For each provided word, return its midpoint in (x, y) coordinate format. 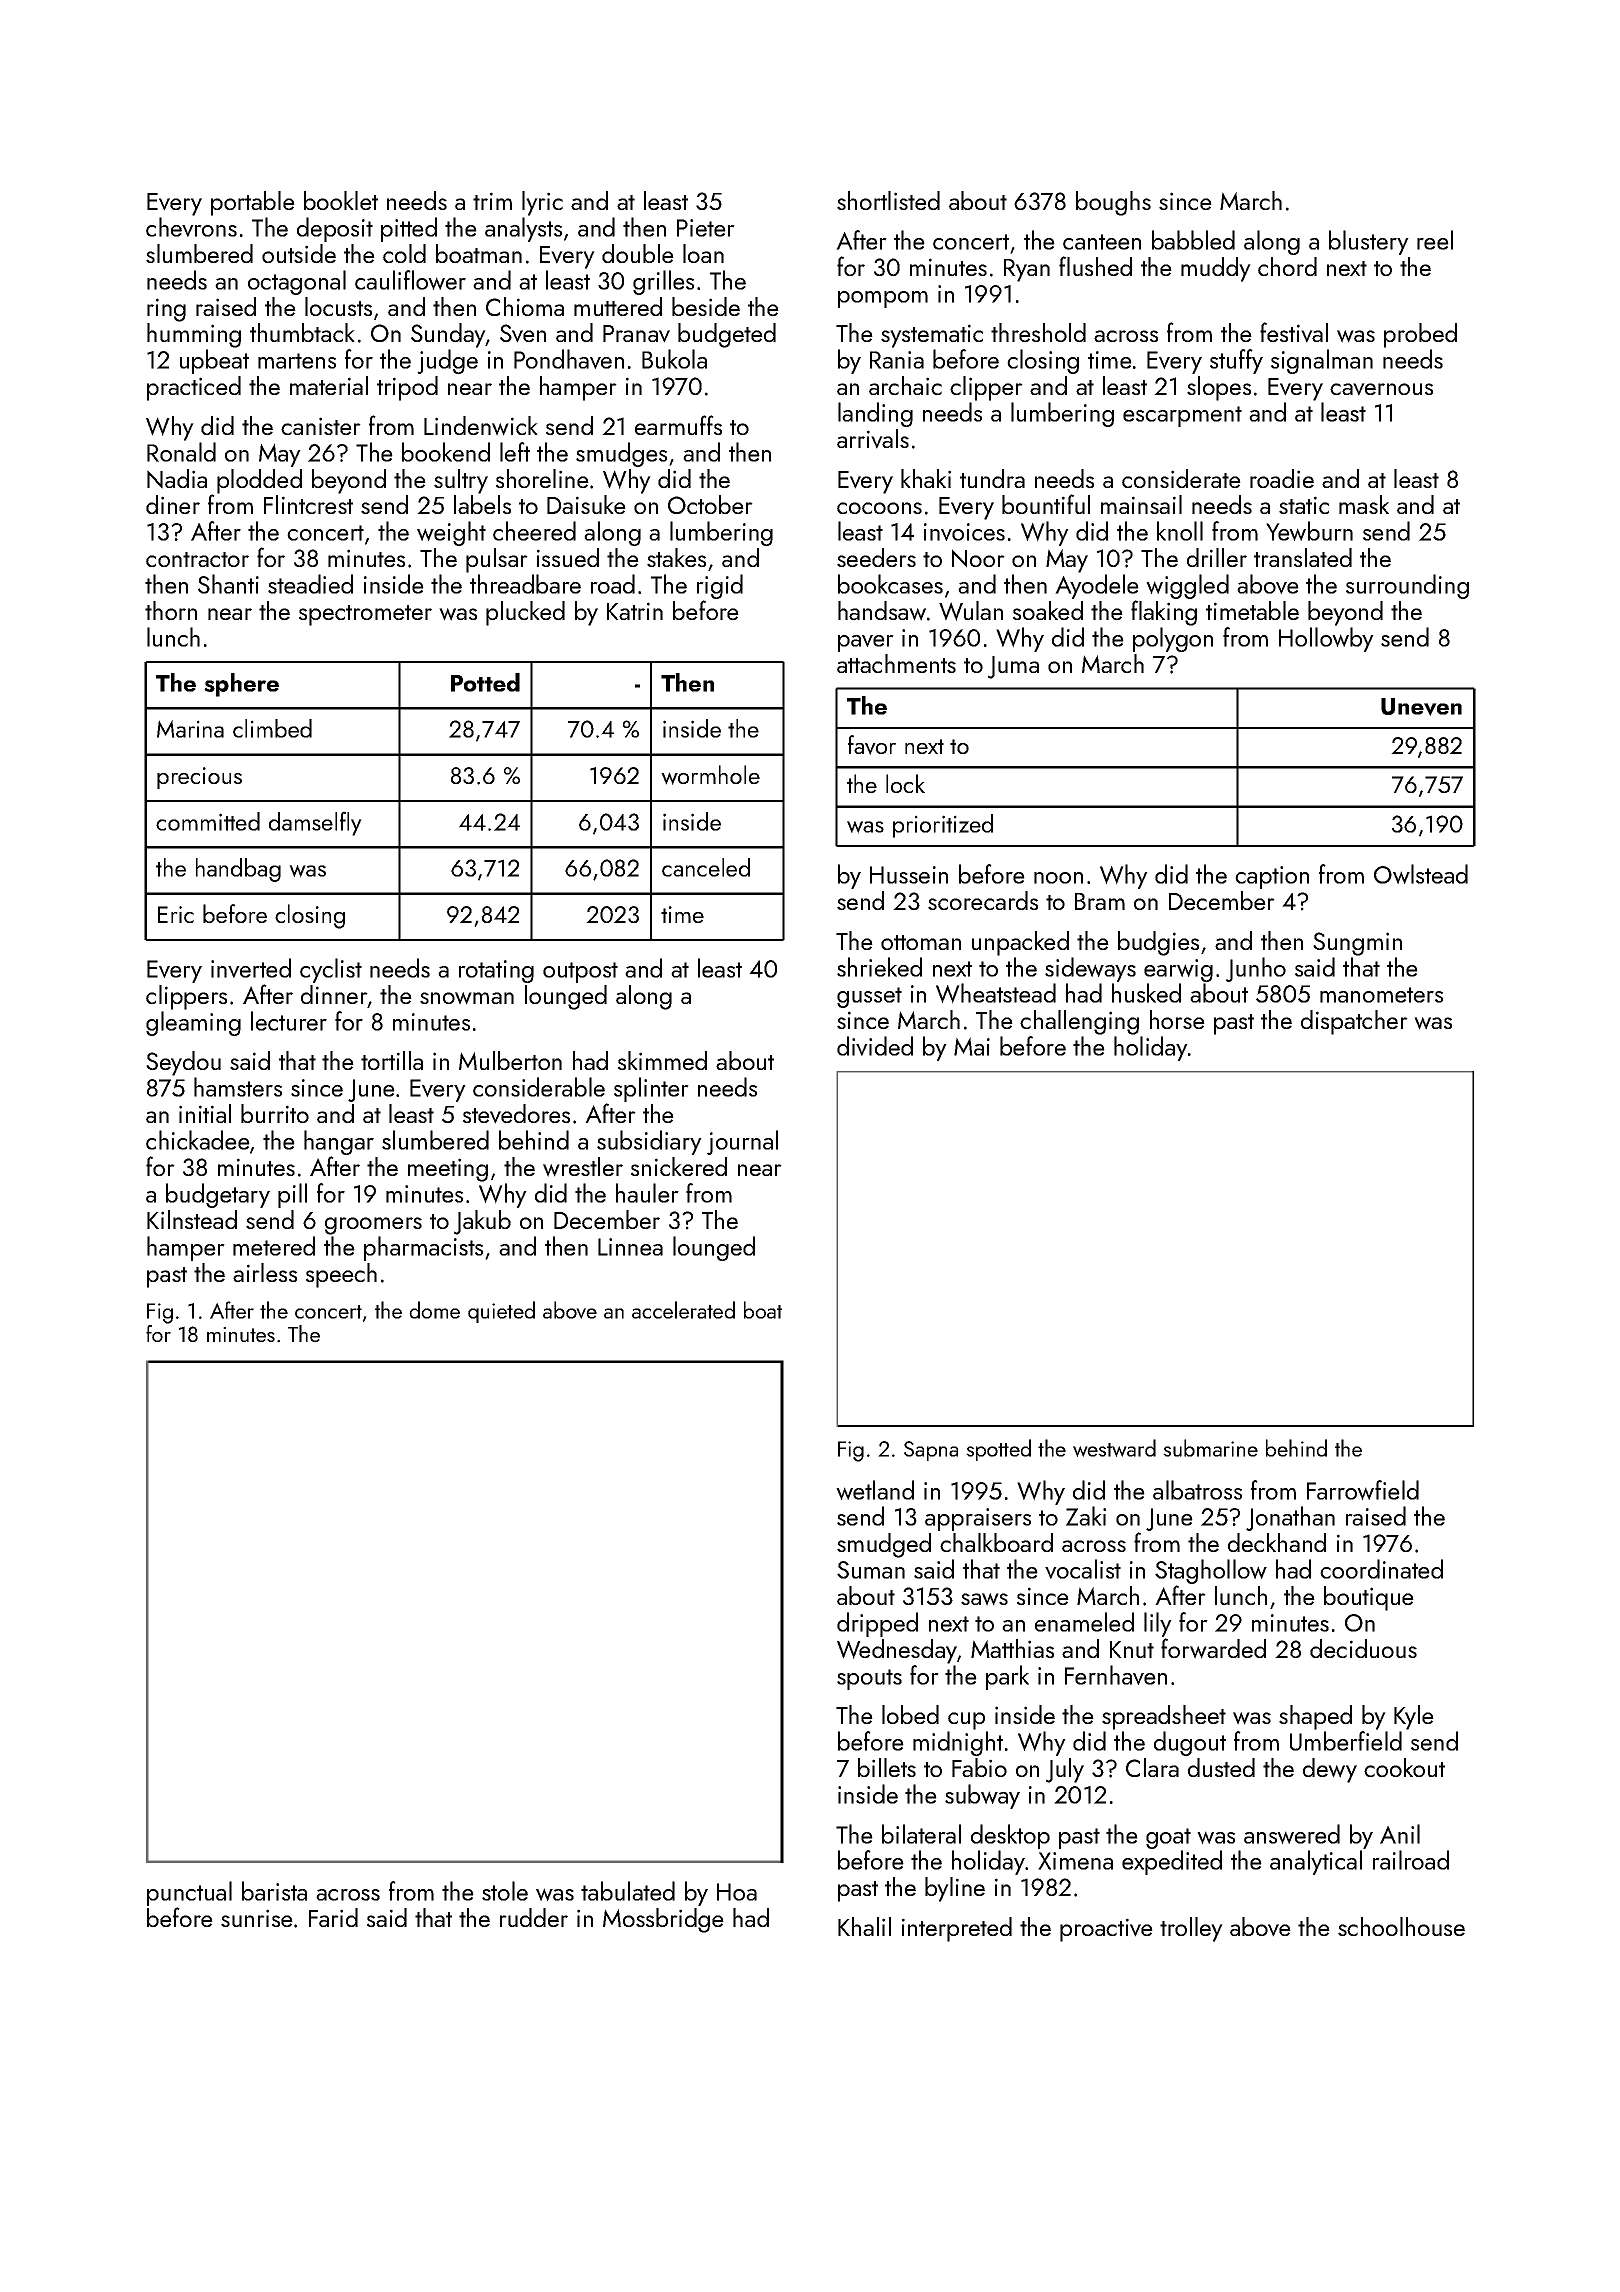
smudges (621, 454)
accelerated (683, 1310)
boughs (1113, 203)
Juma (1013, 667)
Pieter (706, 228)
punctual (189, 1893)
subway (982, 1796)
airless (265, 1272)
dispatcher (1354, 1022)
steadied (310, 584)
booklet (341, 200)
